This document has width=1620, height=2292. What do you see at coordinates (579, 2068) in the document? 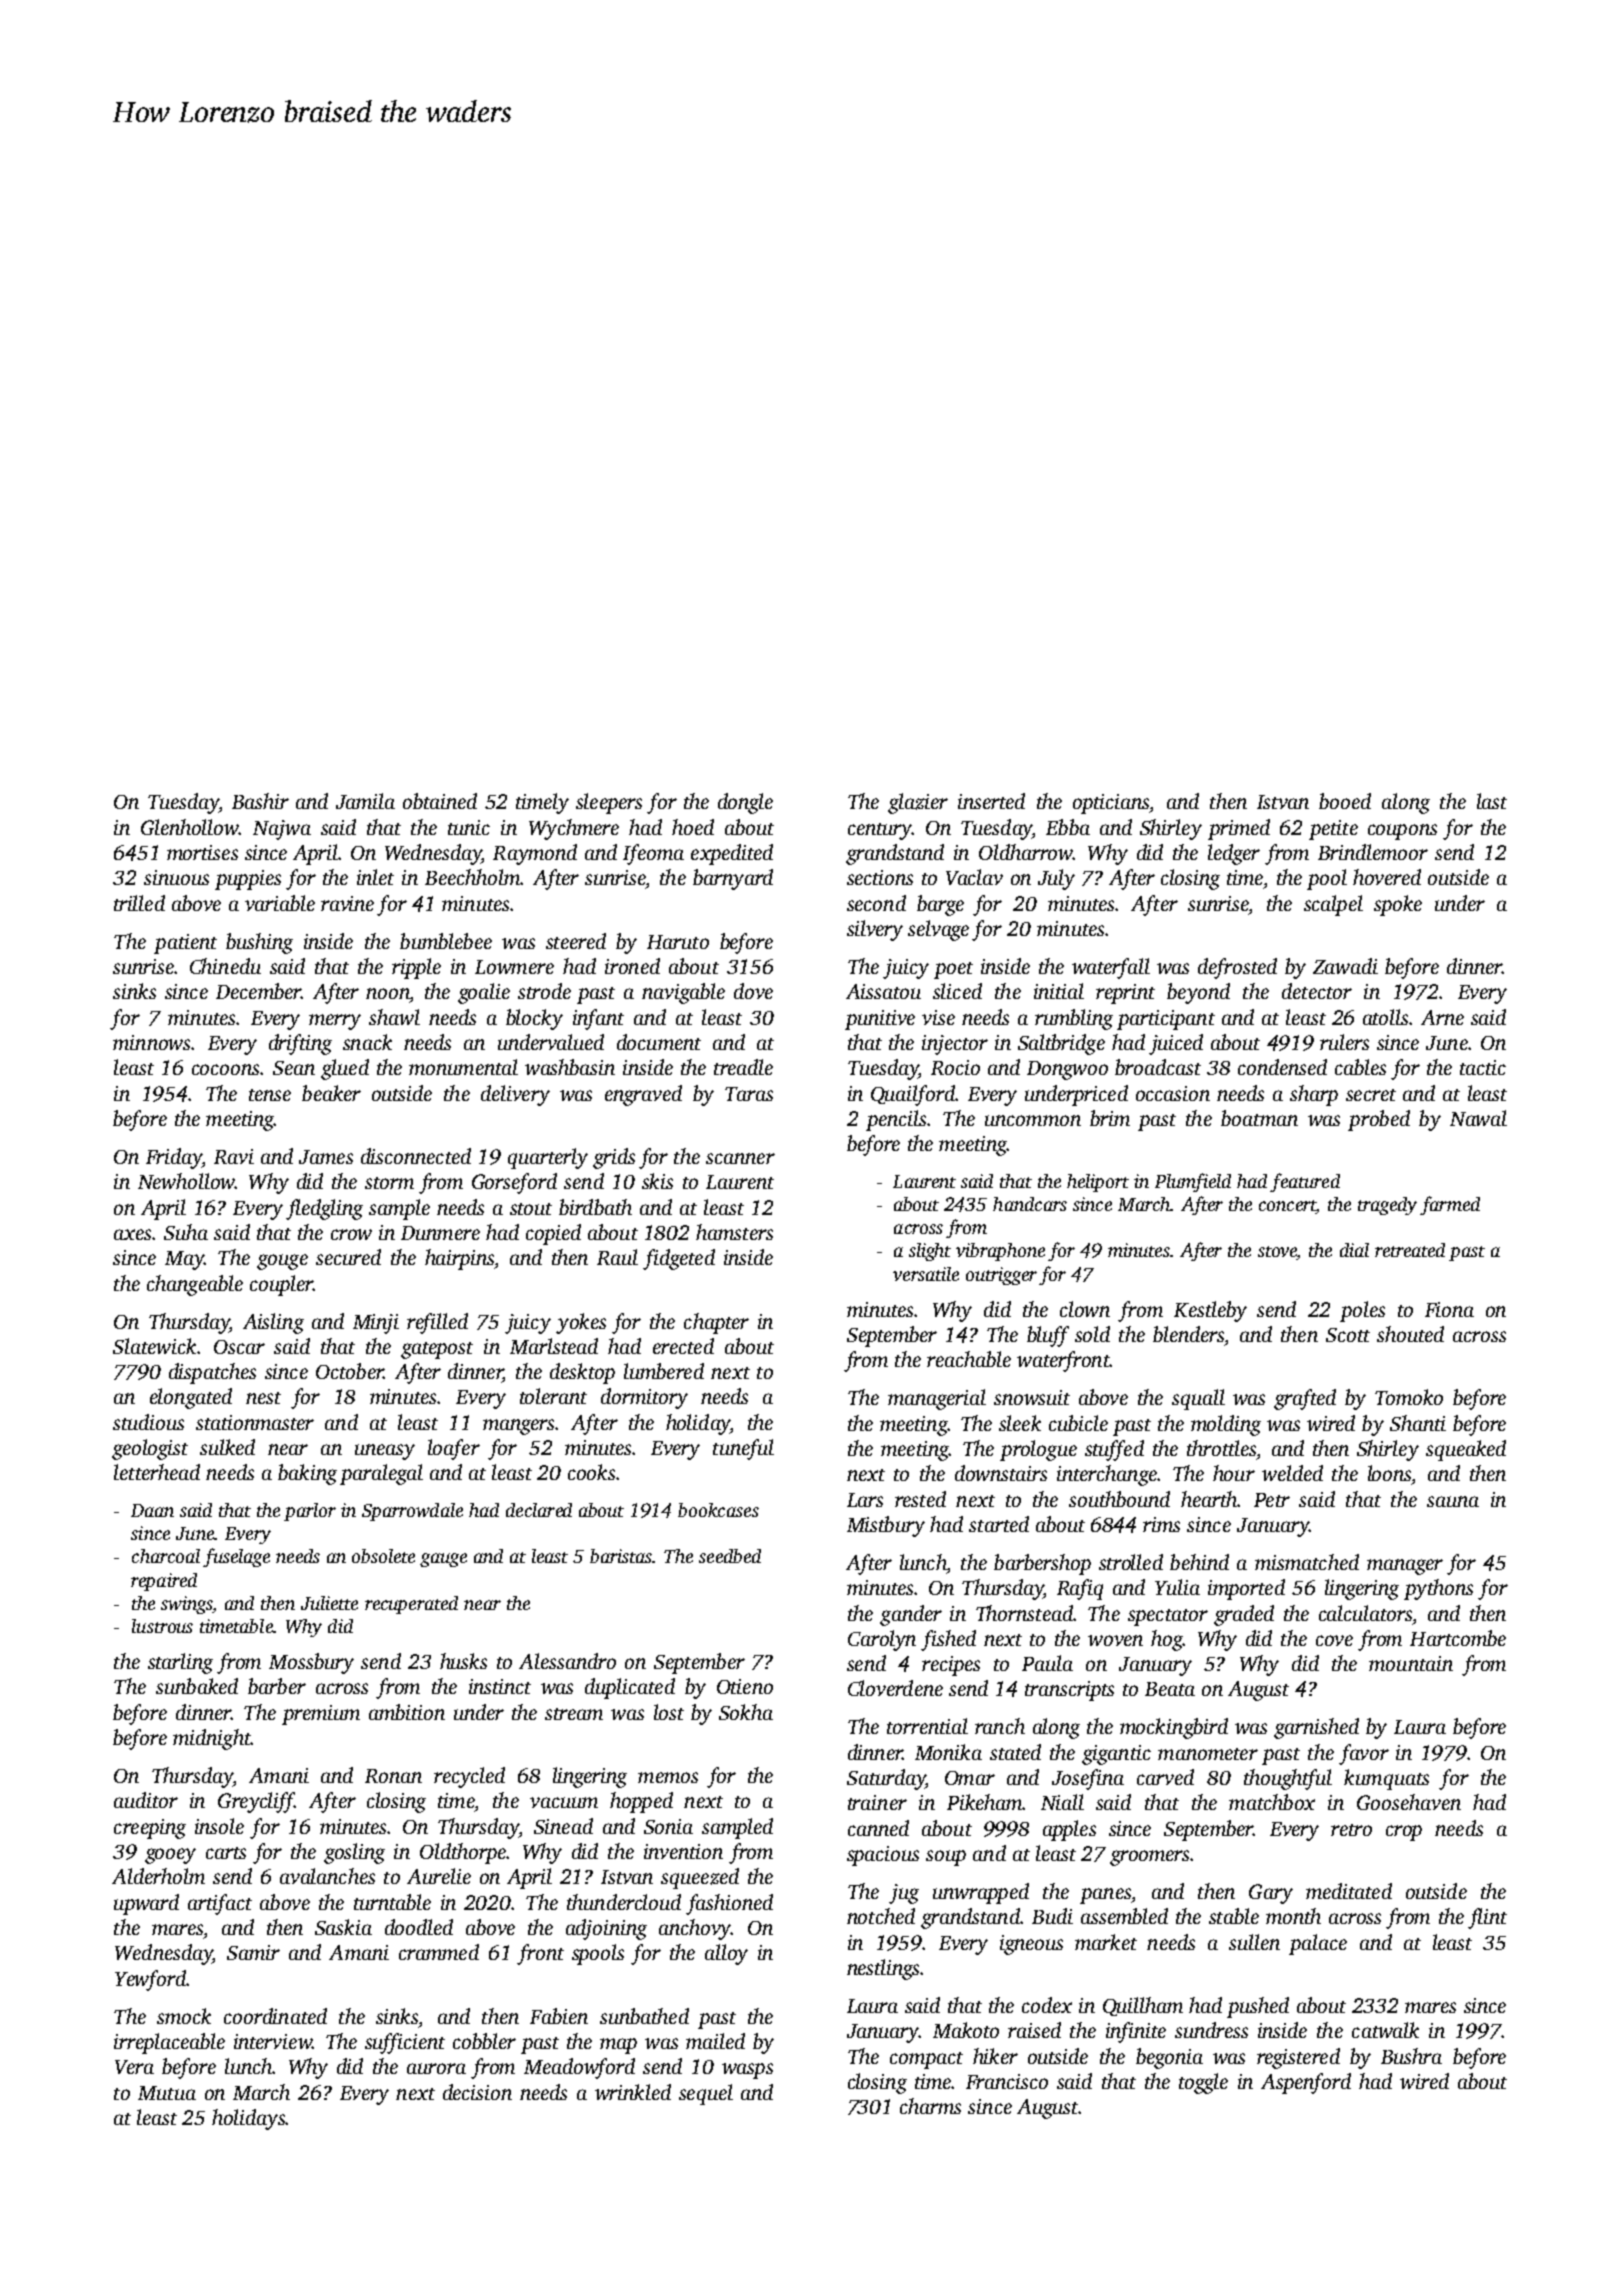
I see `Meadowford` at bounding box center [579, 2068].
